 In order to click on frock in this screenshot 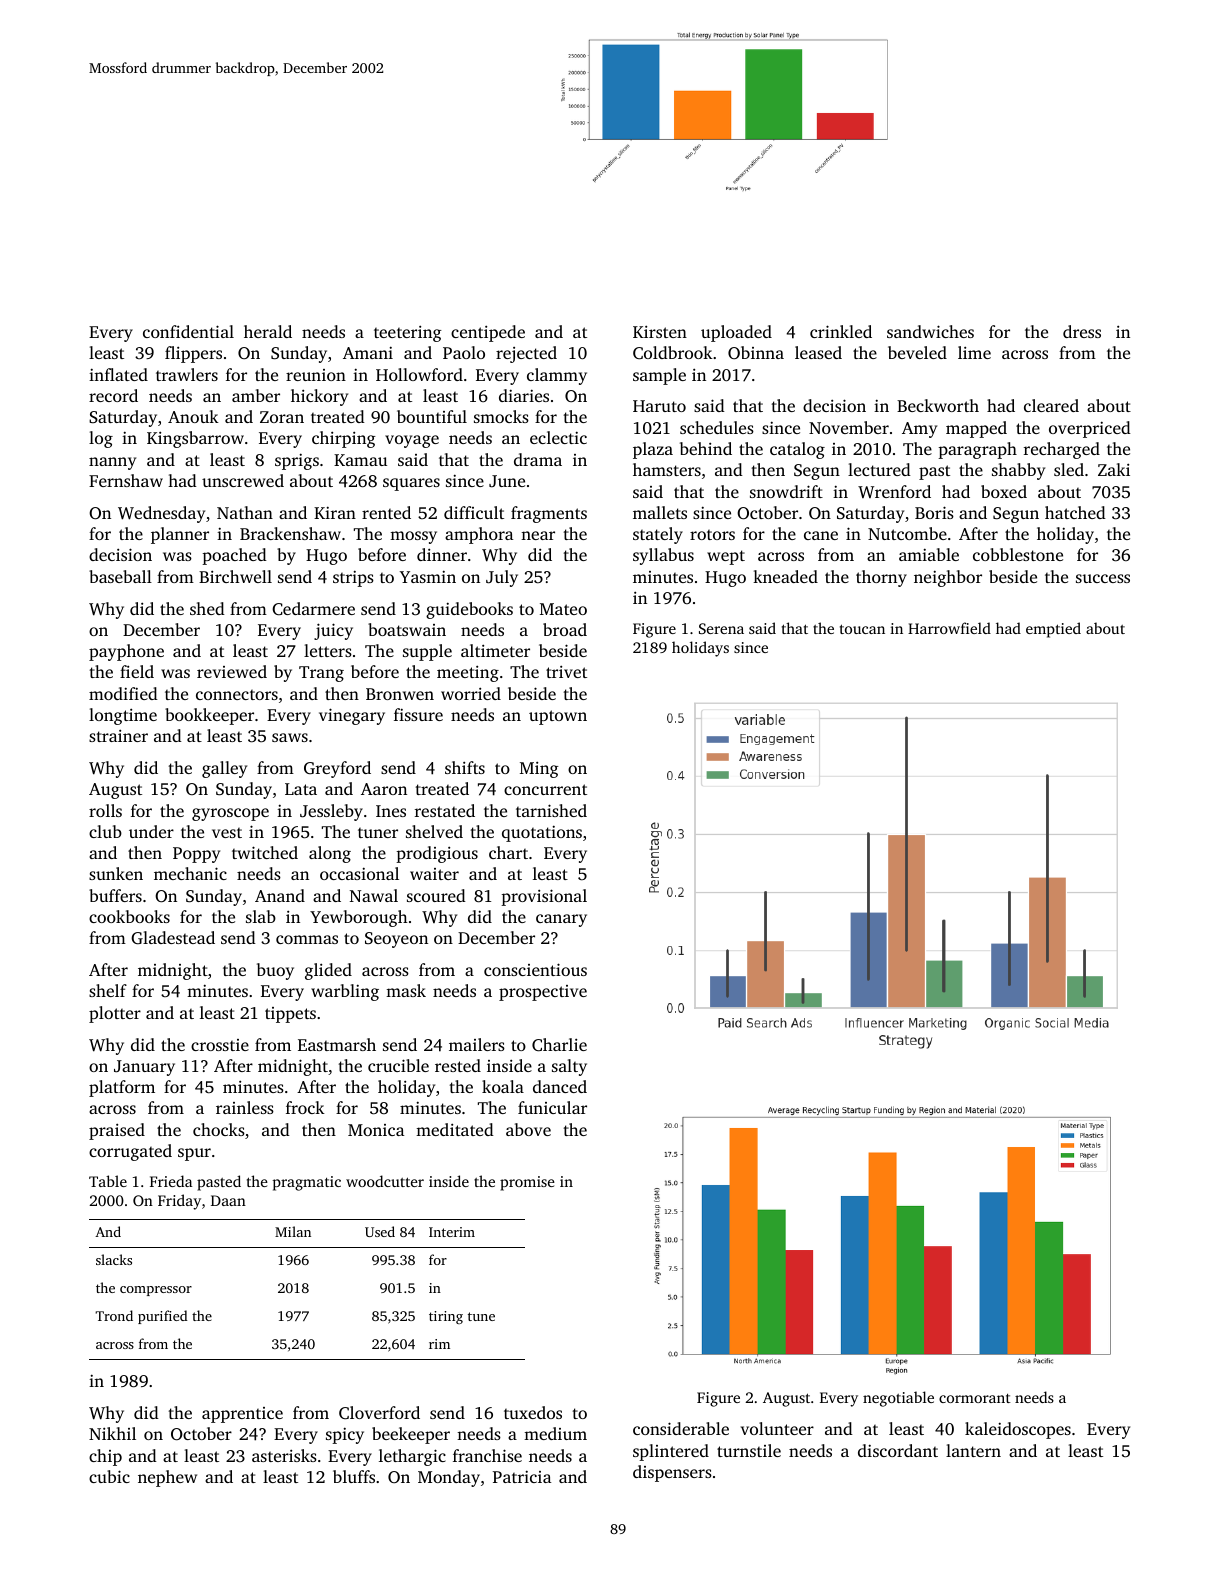, I will do `click(305, 1107)`.
